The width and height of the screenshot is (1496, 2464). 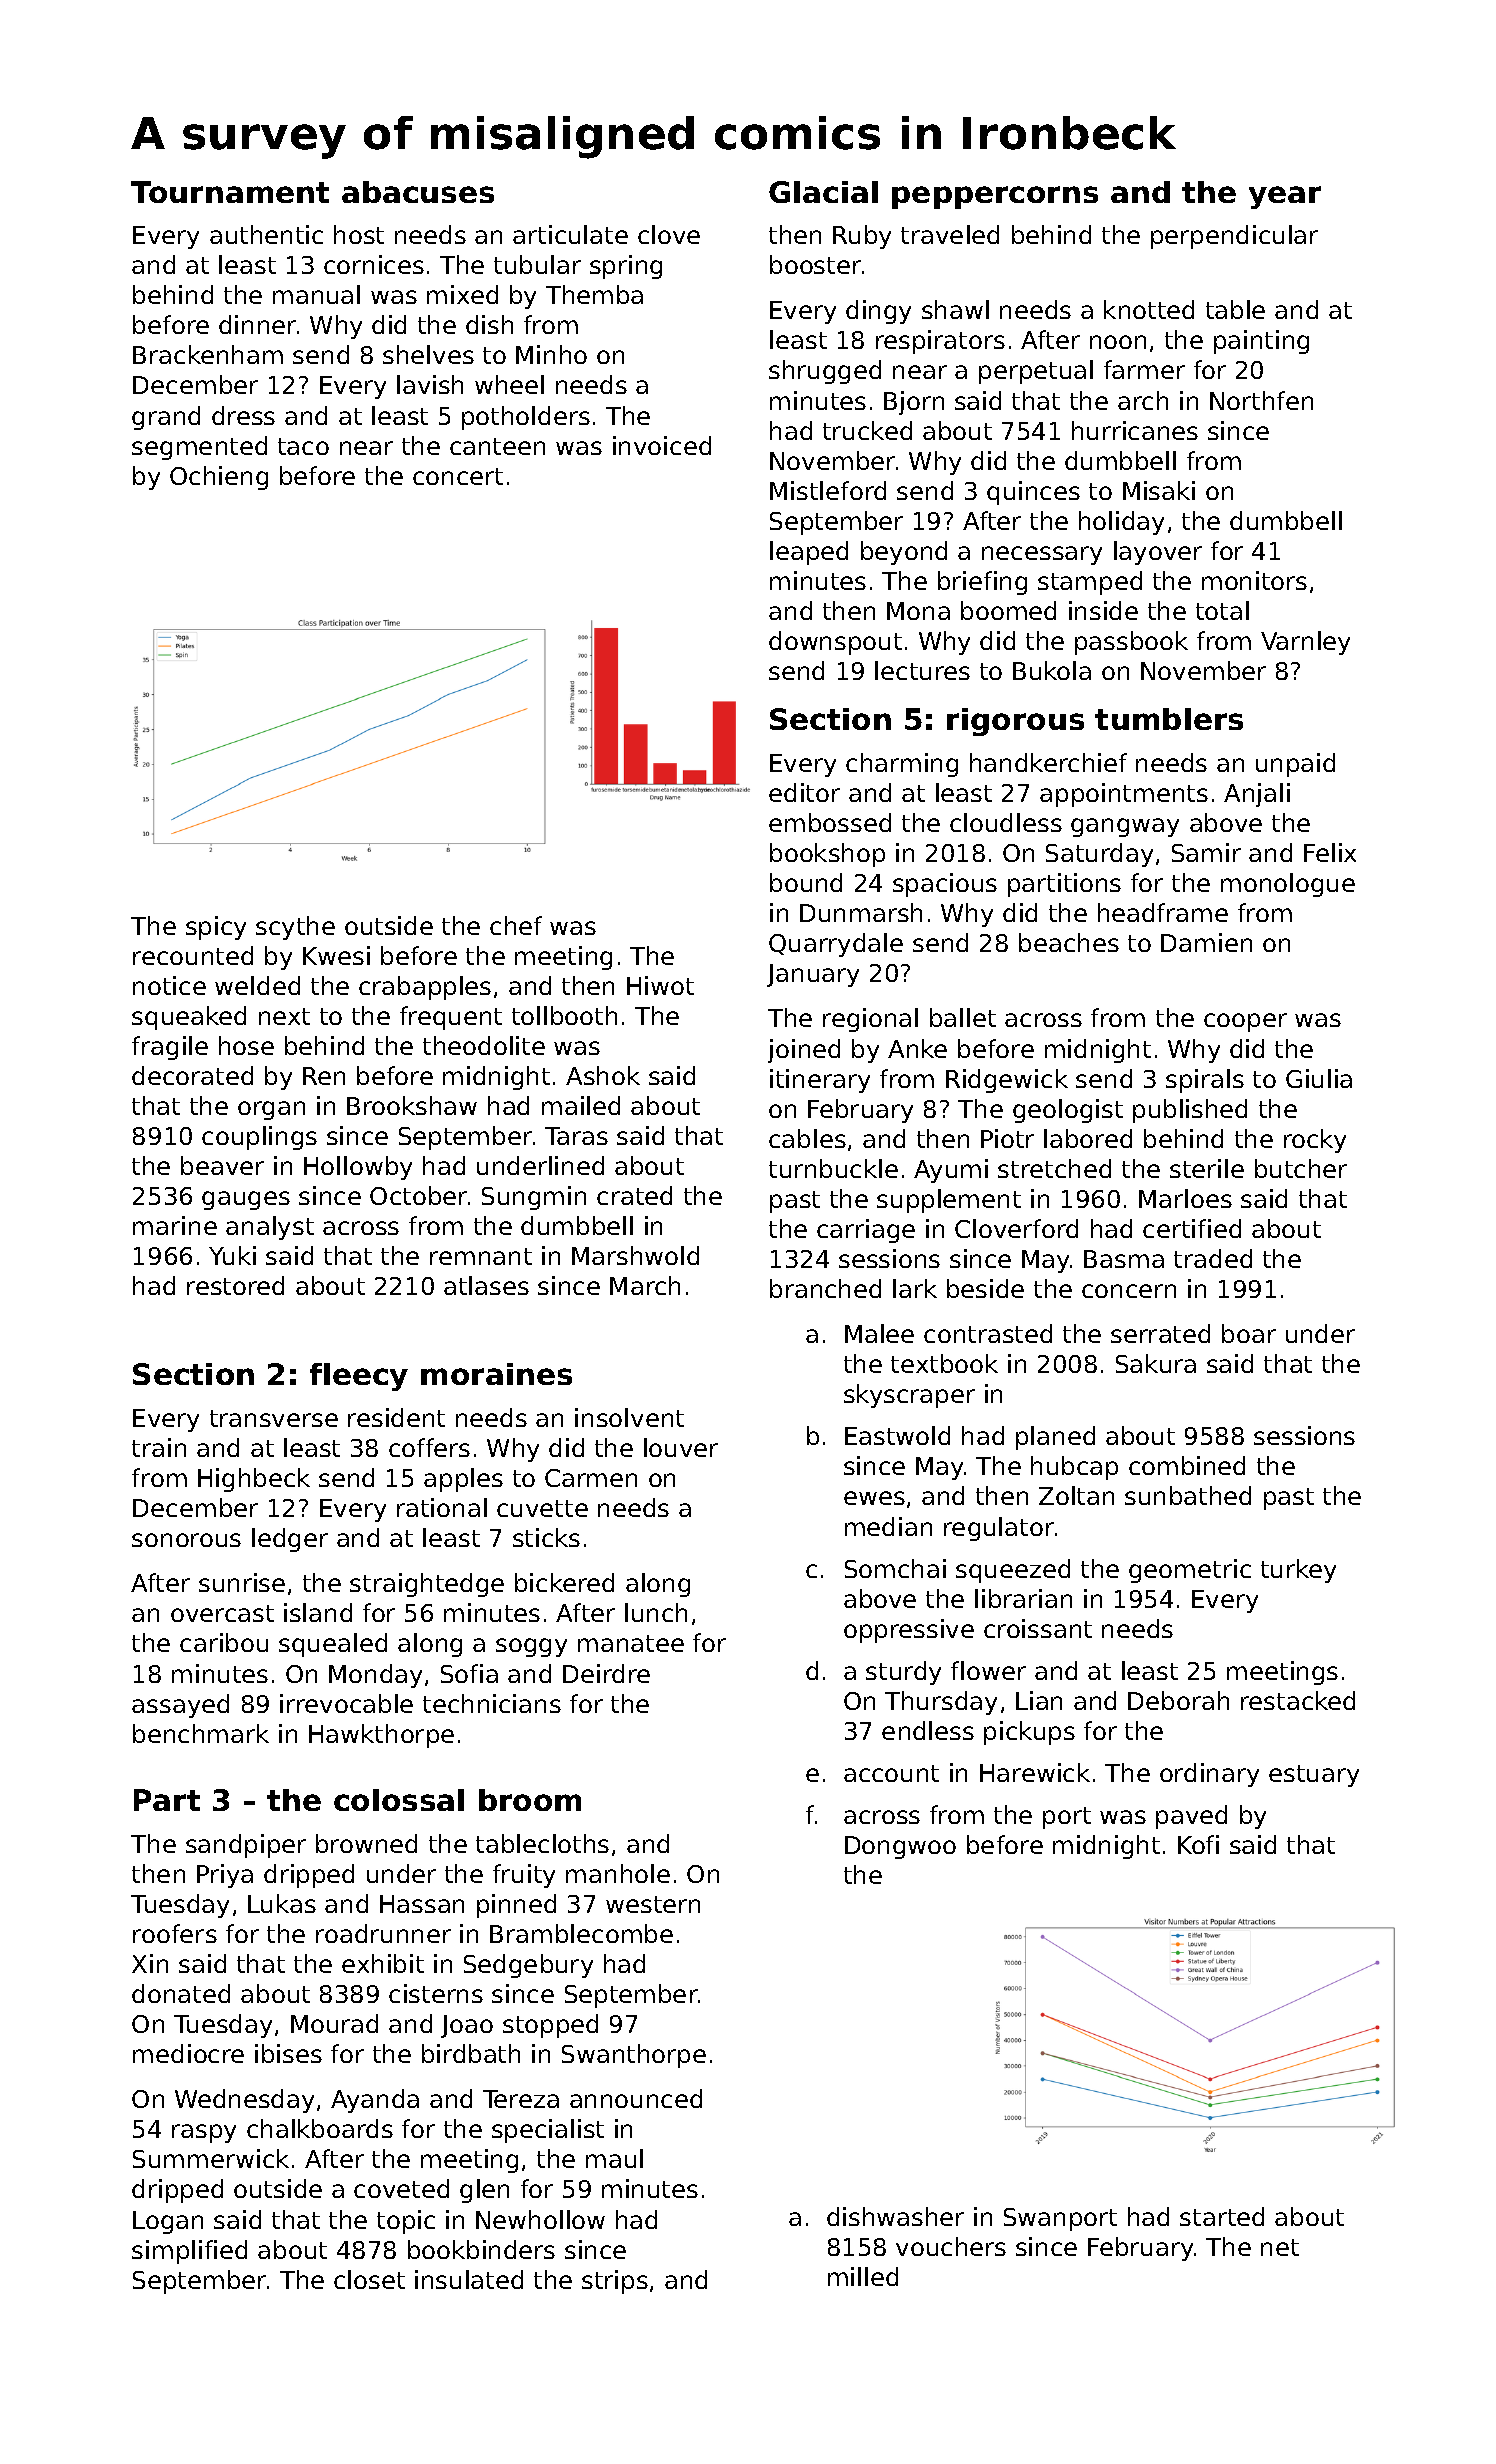 I want to click on fragile, so click(x=170, y=1048).
